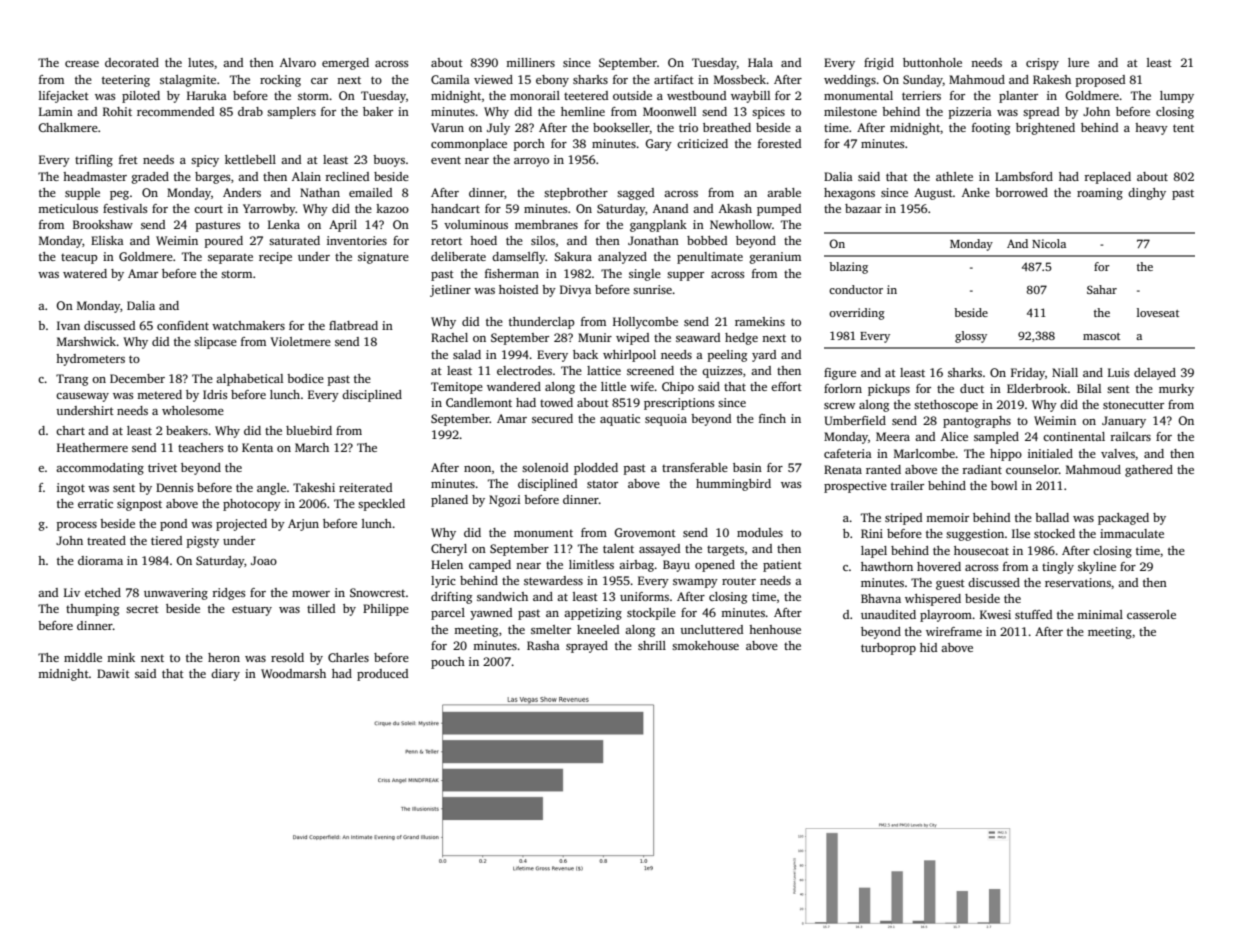 This image has width=1233, height=952. I want to click on milliners, so click(530, 62).
